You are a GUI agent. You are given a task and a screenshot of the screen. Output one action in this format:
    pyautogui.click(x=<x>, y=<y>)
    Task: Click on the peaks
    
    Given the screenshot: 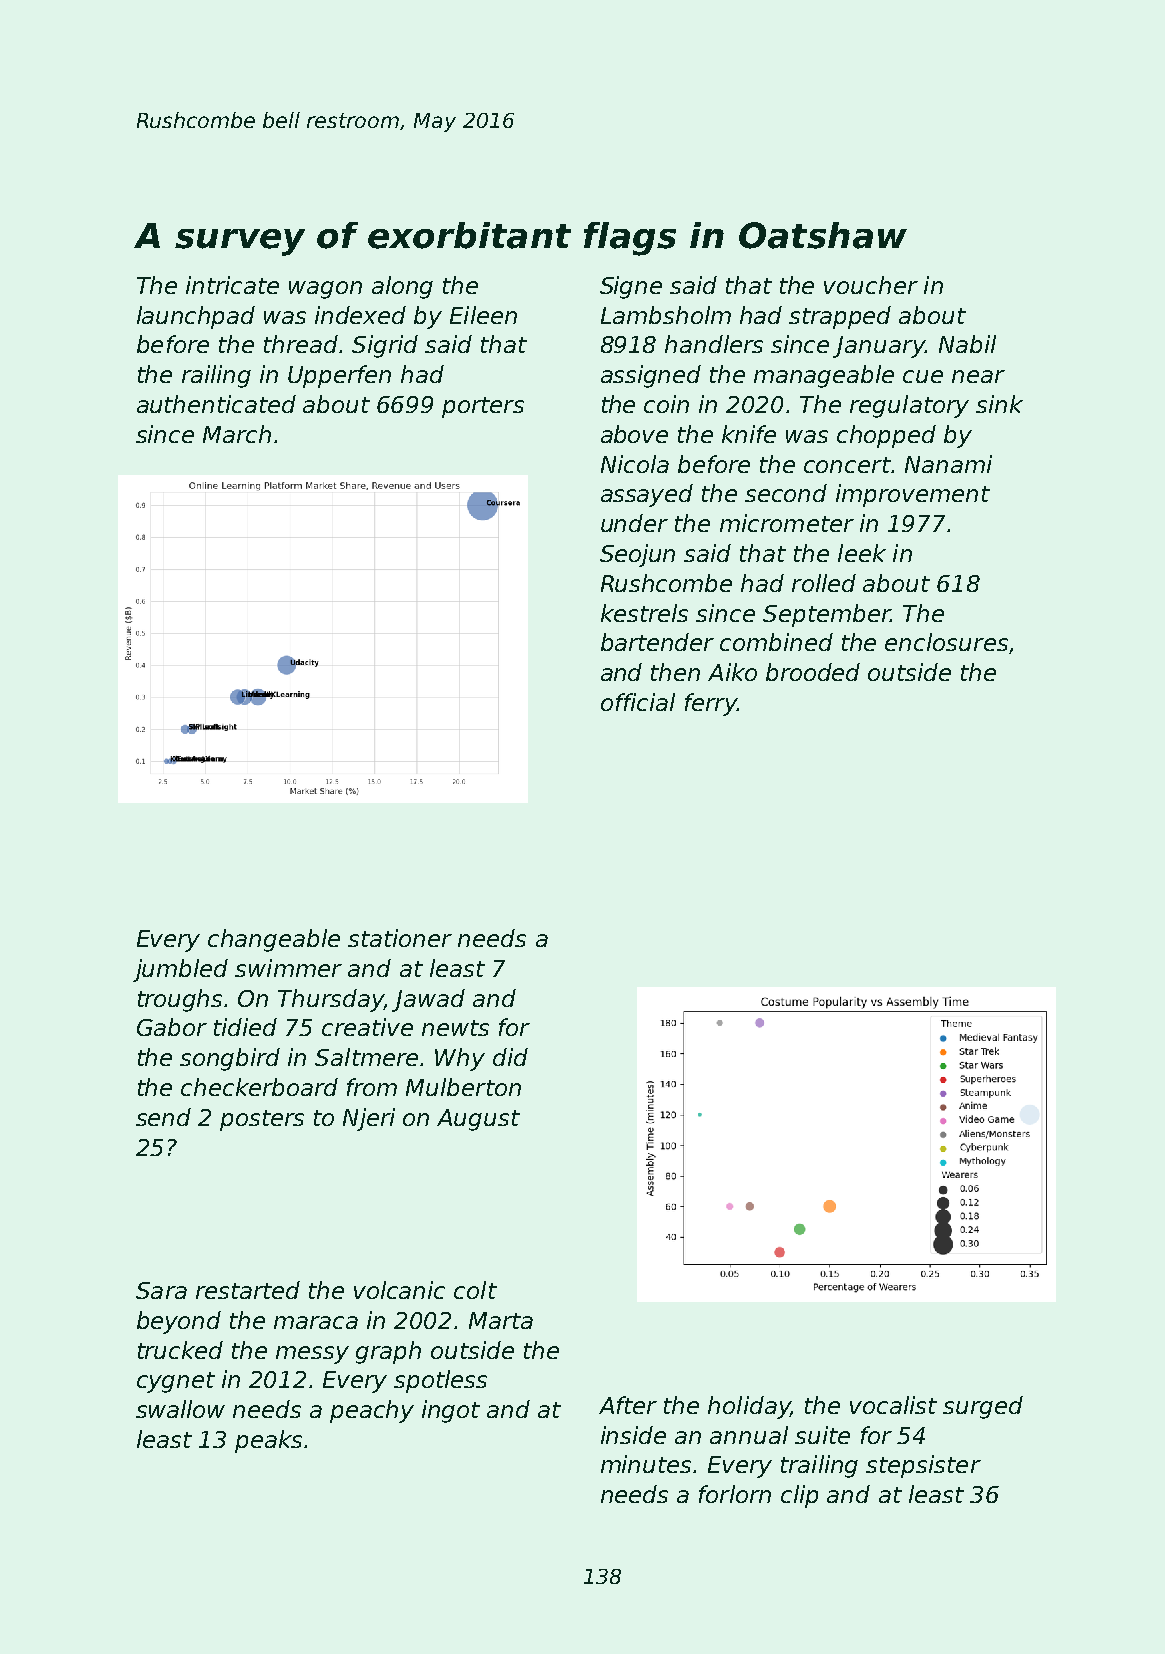 What is the action you would take?
    pyautogui.click(x=268, y=1441)
